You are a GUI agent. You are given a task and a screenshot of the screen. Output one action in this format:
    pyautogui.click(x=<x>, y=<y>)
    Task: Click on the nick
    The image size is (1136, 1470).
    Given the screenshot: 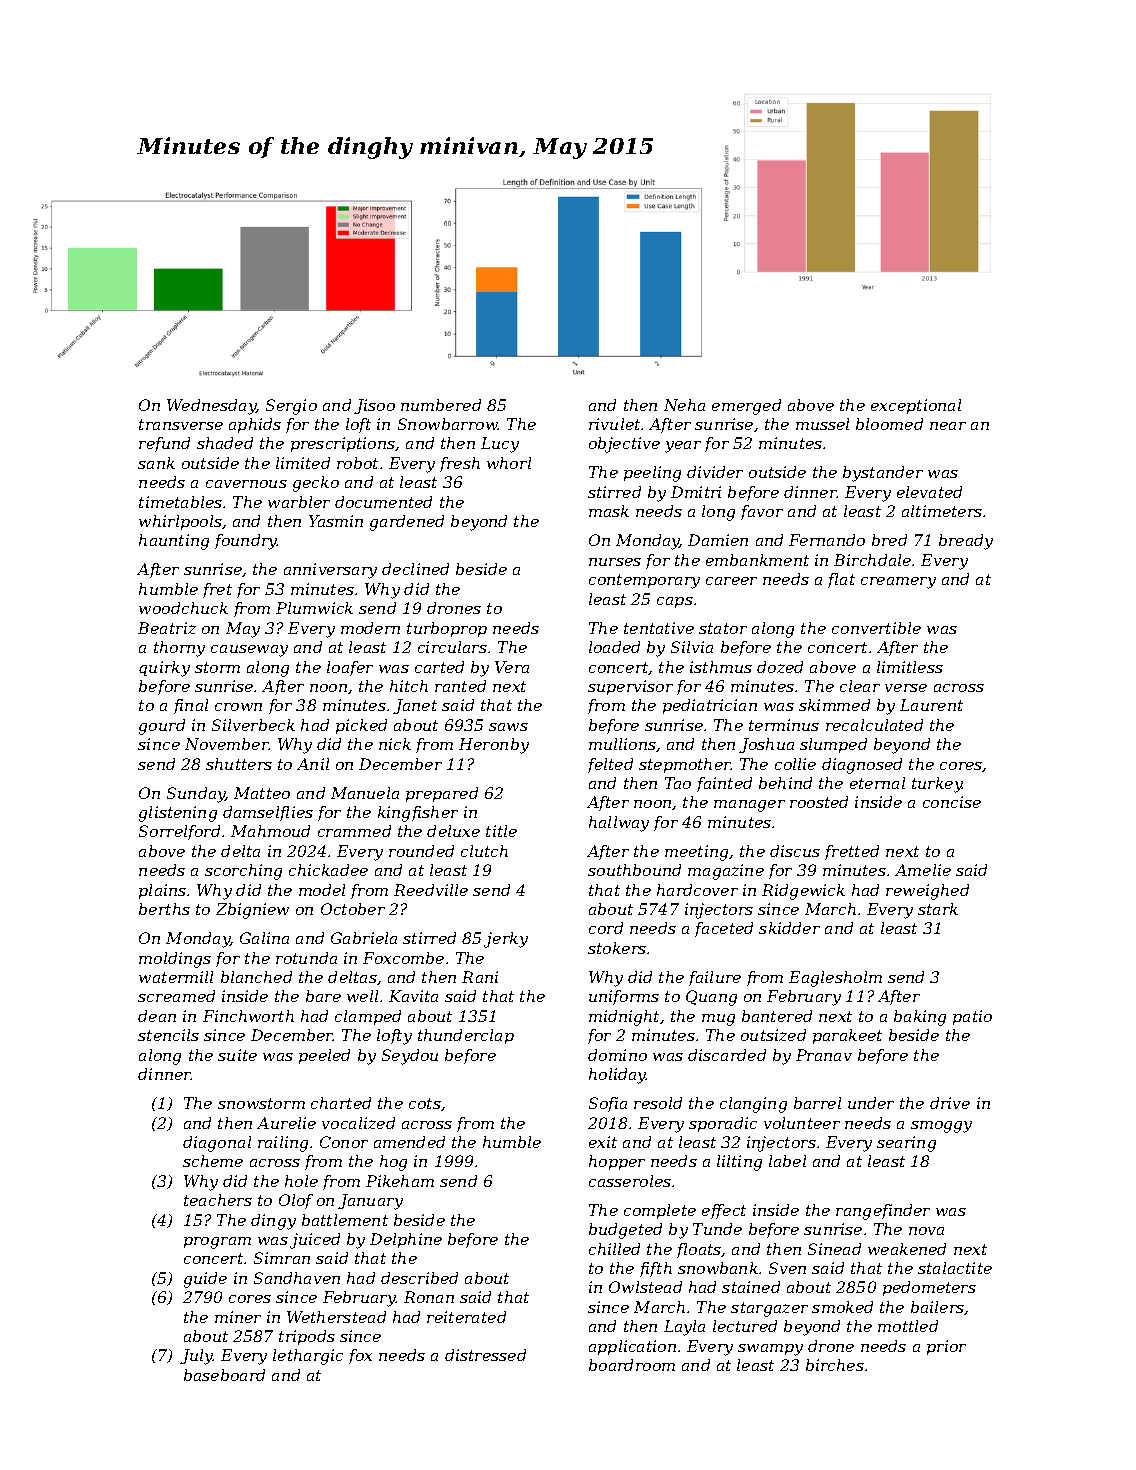 What is the action you would take?
    pyautogui.click(x=395, y=744)
